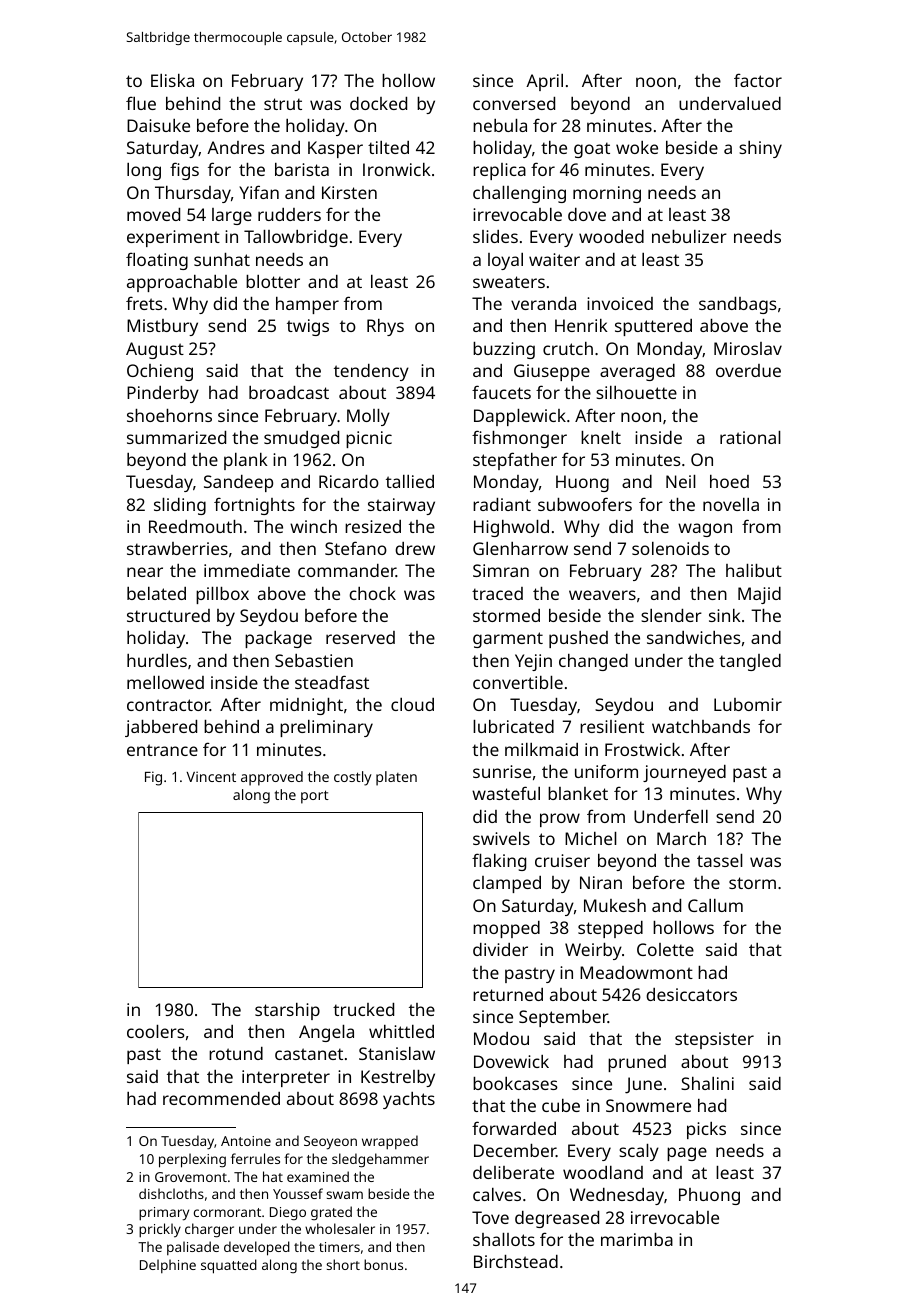 The image size is (908, 1316). I want to click on pruned, so click(637, 1063).
